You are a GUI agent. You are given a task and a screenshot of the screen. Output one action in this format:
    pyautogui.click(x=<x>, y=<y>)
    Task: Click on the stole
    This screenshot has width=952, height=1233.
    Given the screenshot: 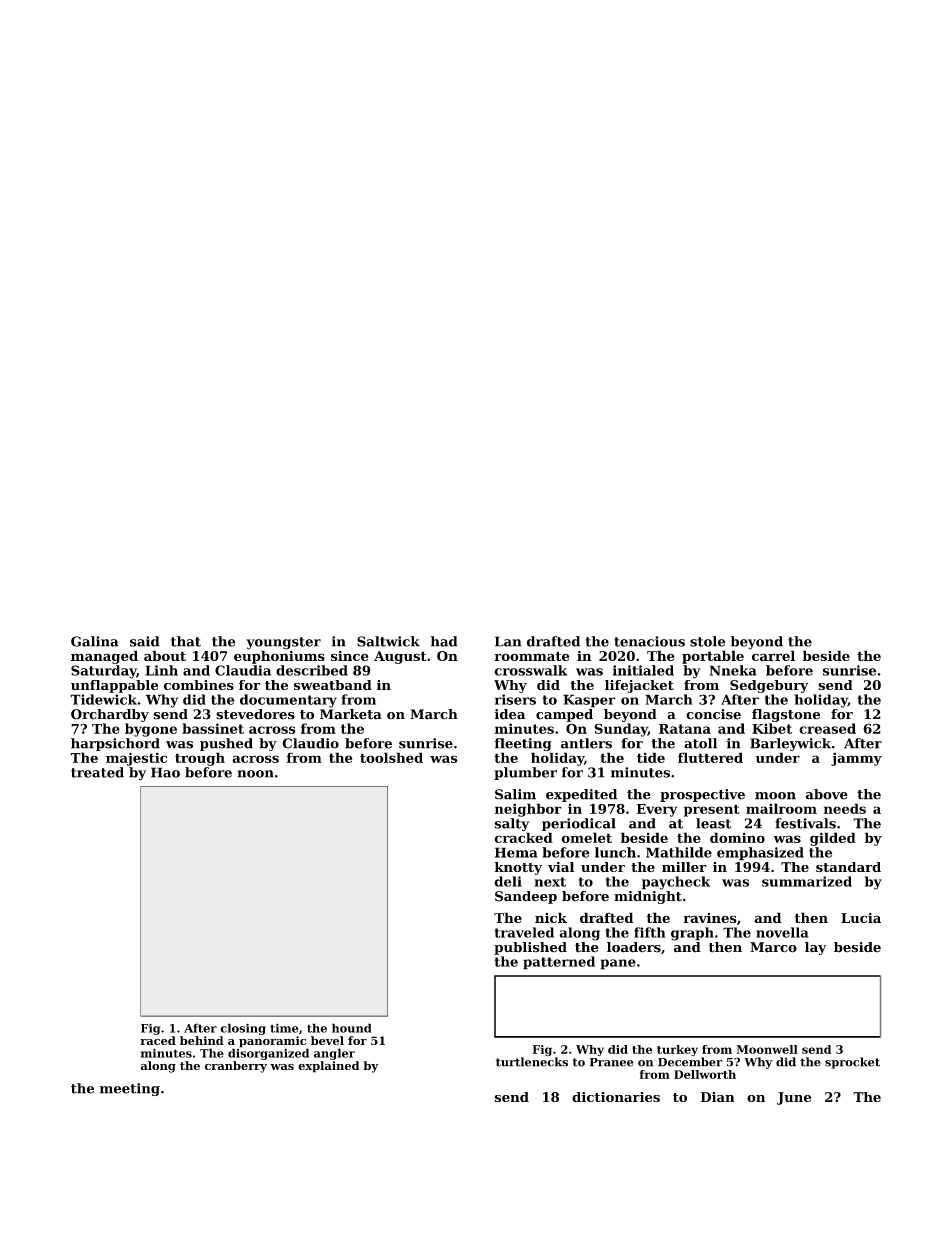 What is the action you would take?
    pyautogui.click(x=707, y=641)
